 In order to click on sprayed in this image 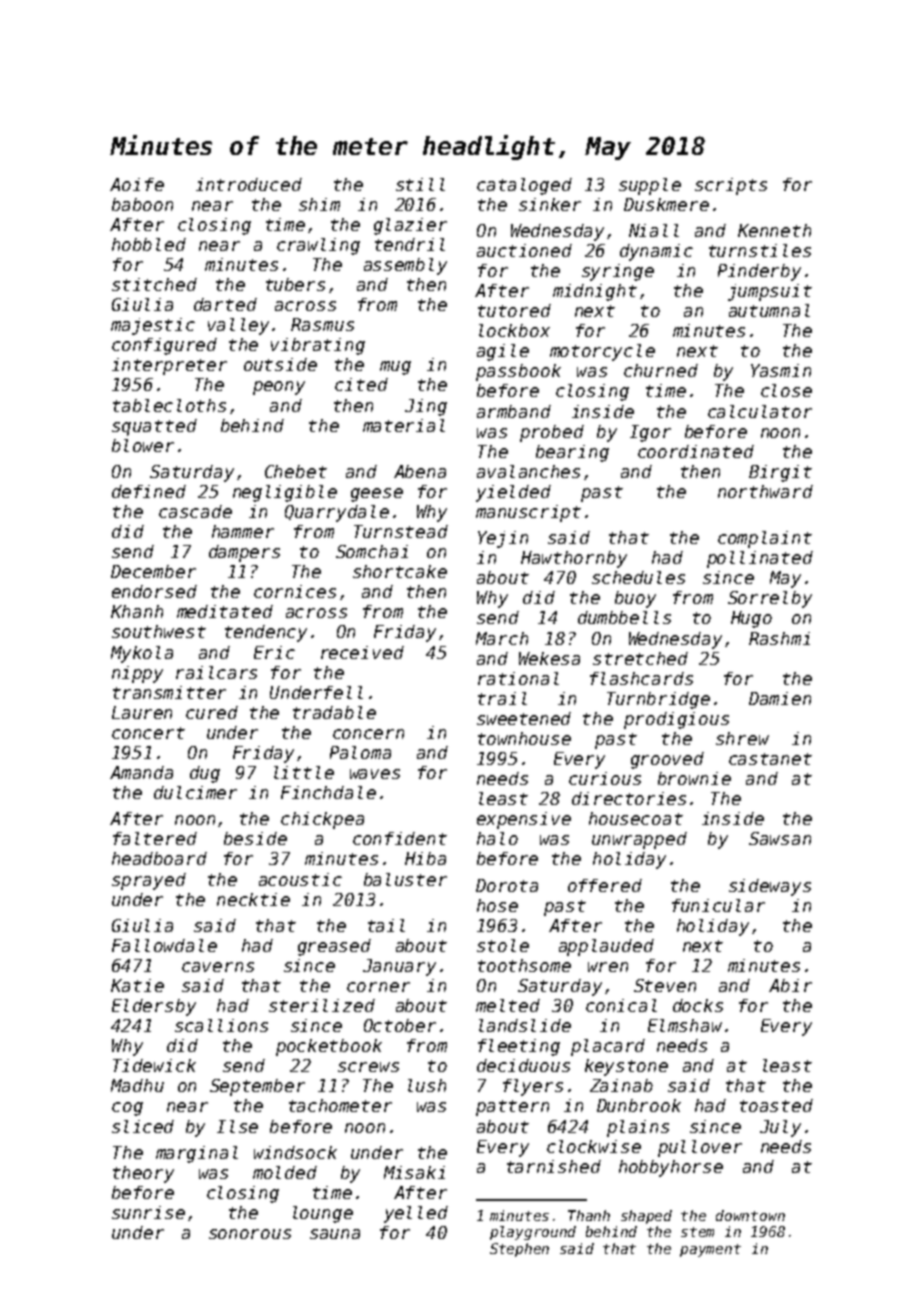, I will do `click(149, 881)`.
